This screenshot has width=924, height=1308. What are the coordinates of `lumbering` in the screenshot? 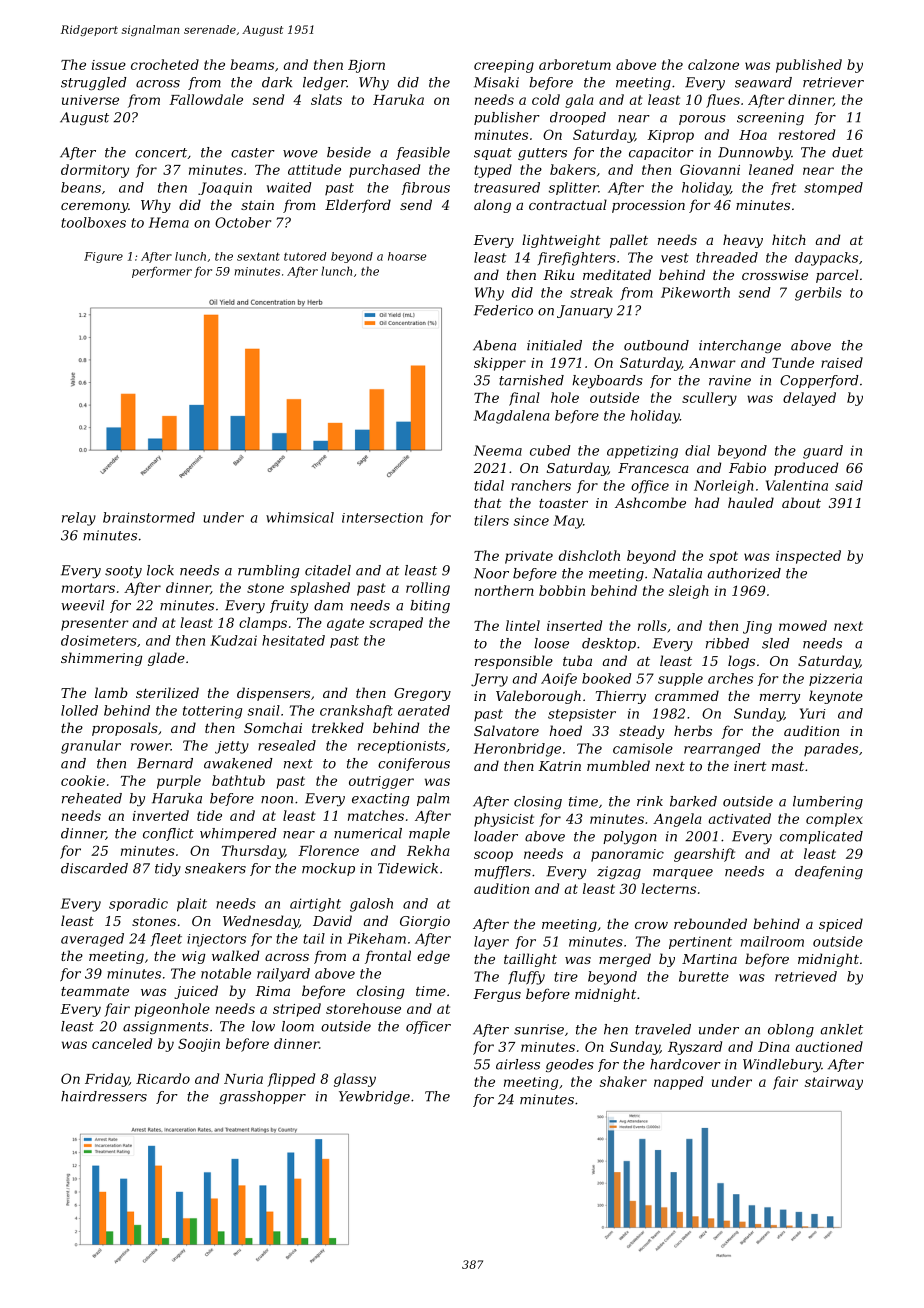 It's located at (828, 802).
